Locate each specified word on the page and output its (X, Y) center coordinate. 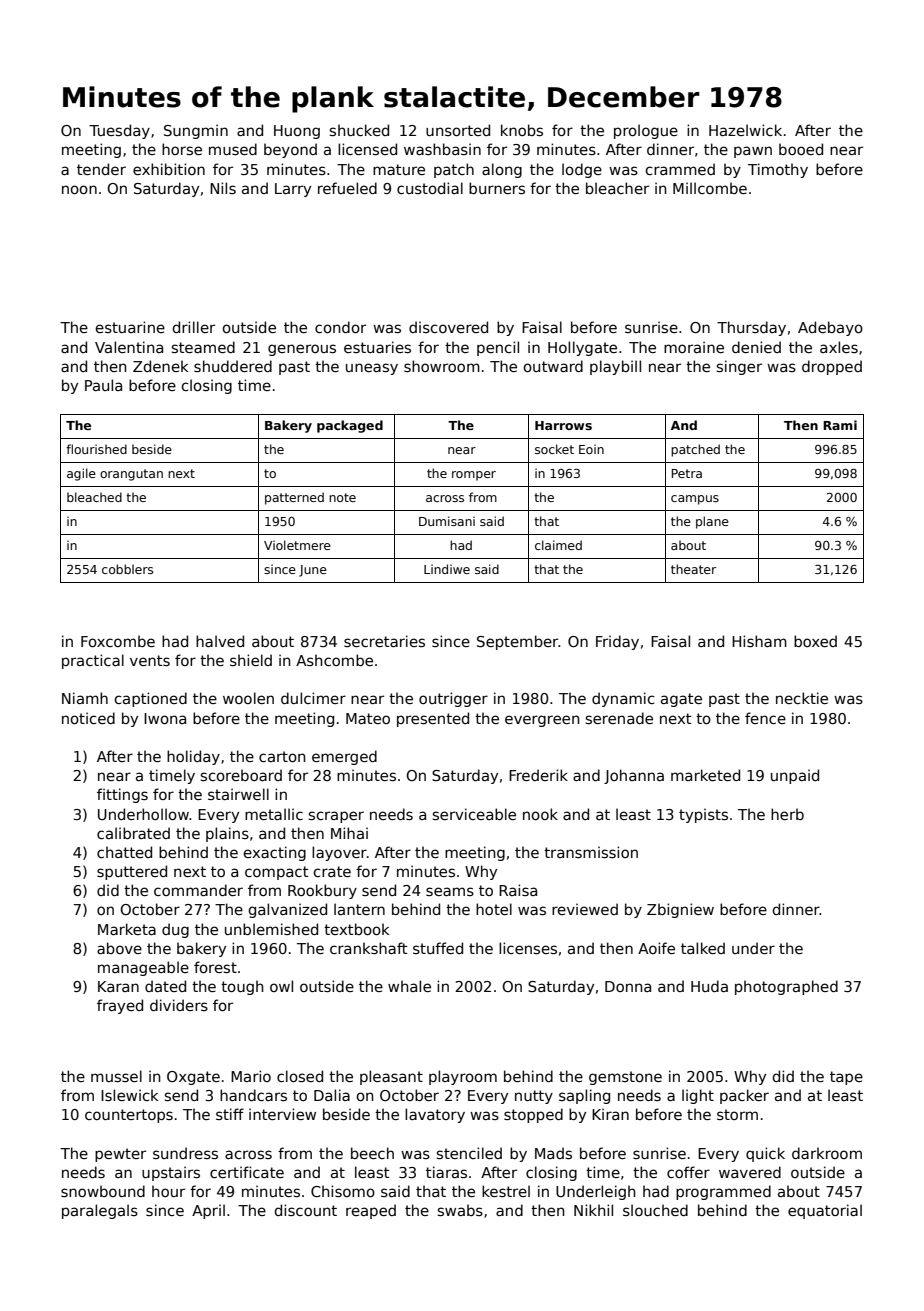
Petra (687, 473)
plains (227, 834)
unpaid (795, 776)
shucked (359, 130)
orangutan (131, 475)
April (208, 1211)
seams (450, 891)
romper (474, 476)
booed (801, 149)
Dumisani (447, 521)
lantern (359, 909)
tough (242, 987)
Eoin (591, 449)
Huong (297, 132)
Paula (103, 385)
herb (787, 814)
